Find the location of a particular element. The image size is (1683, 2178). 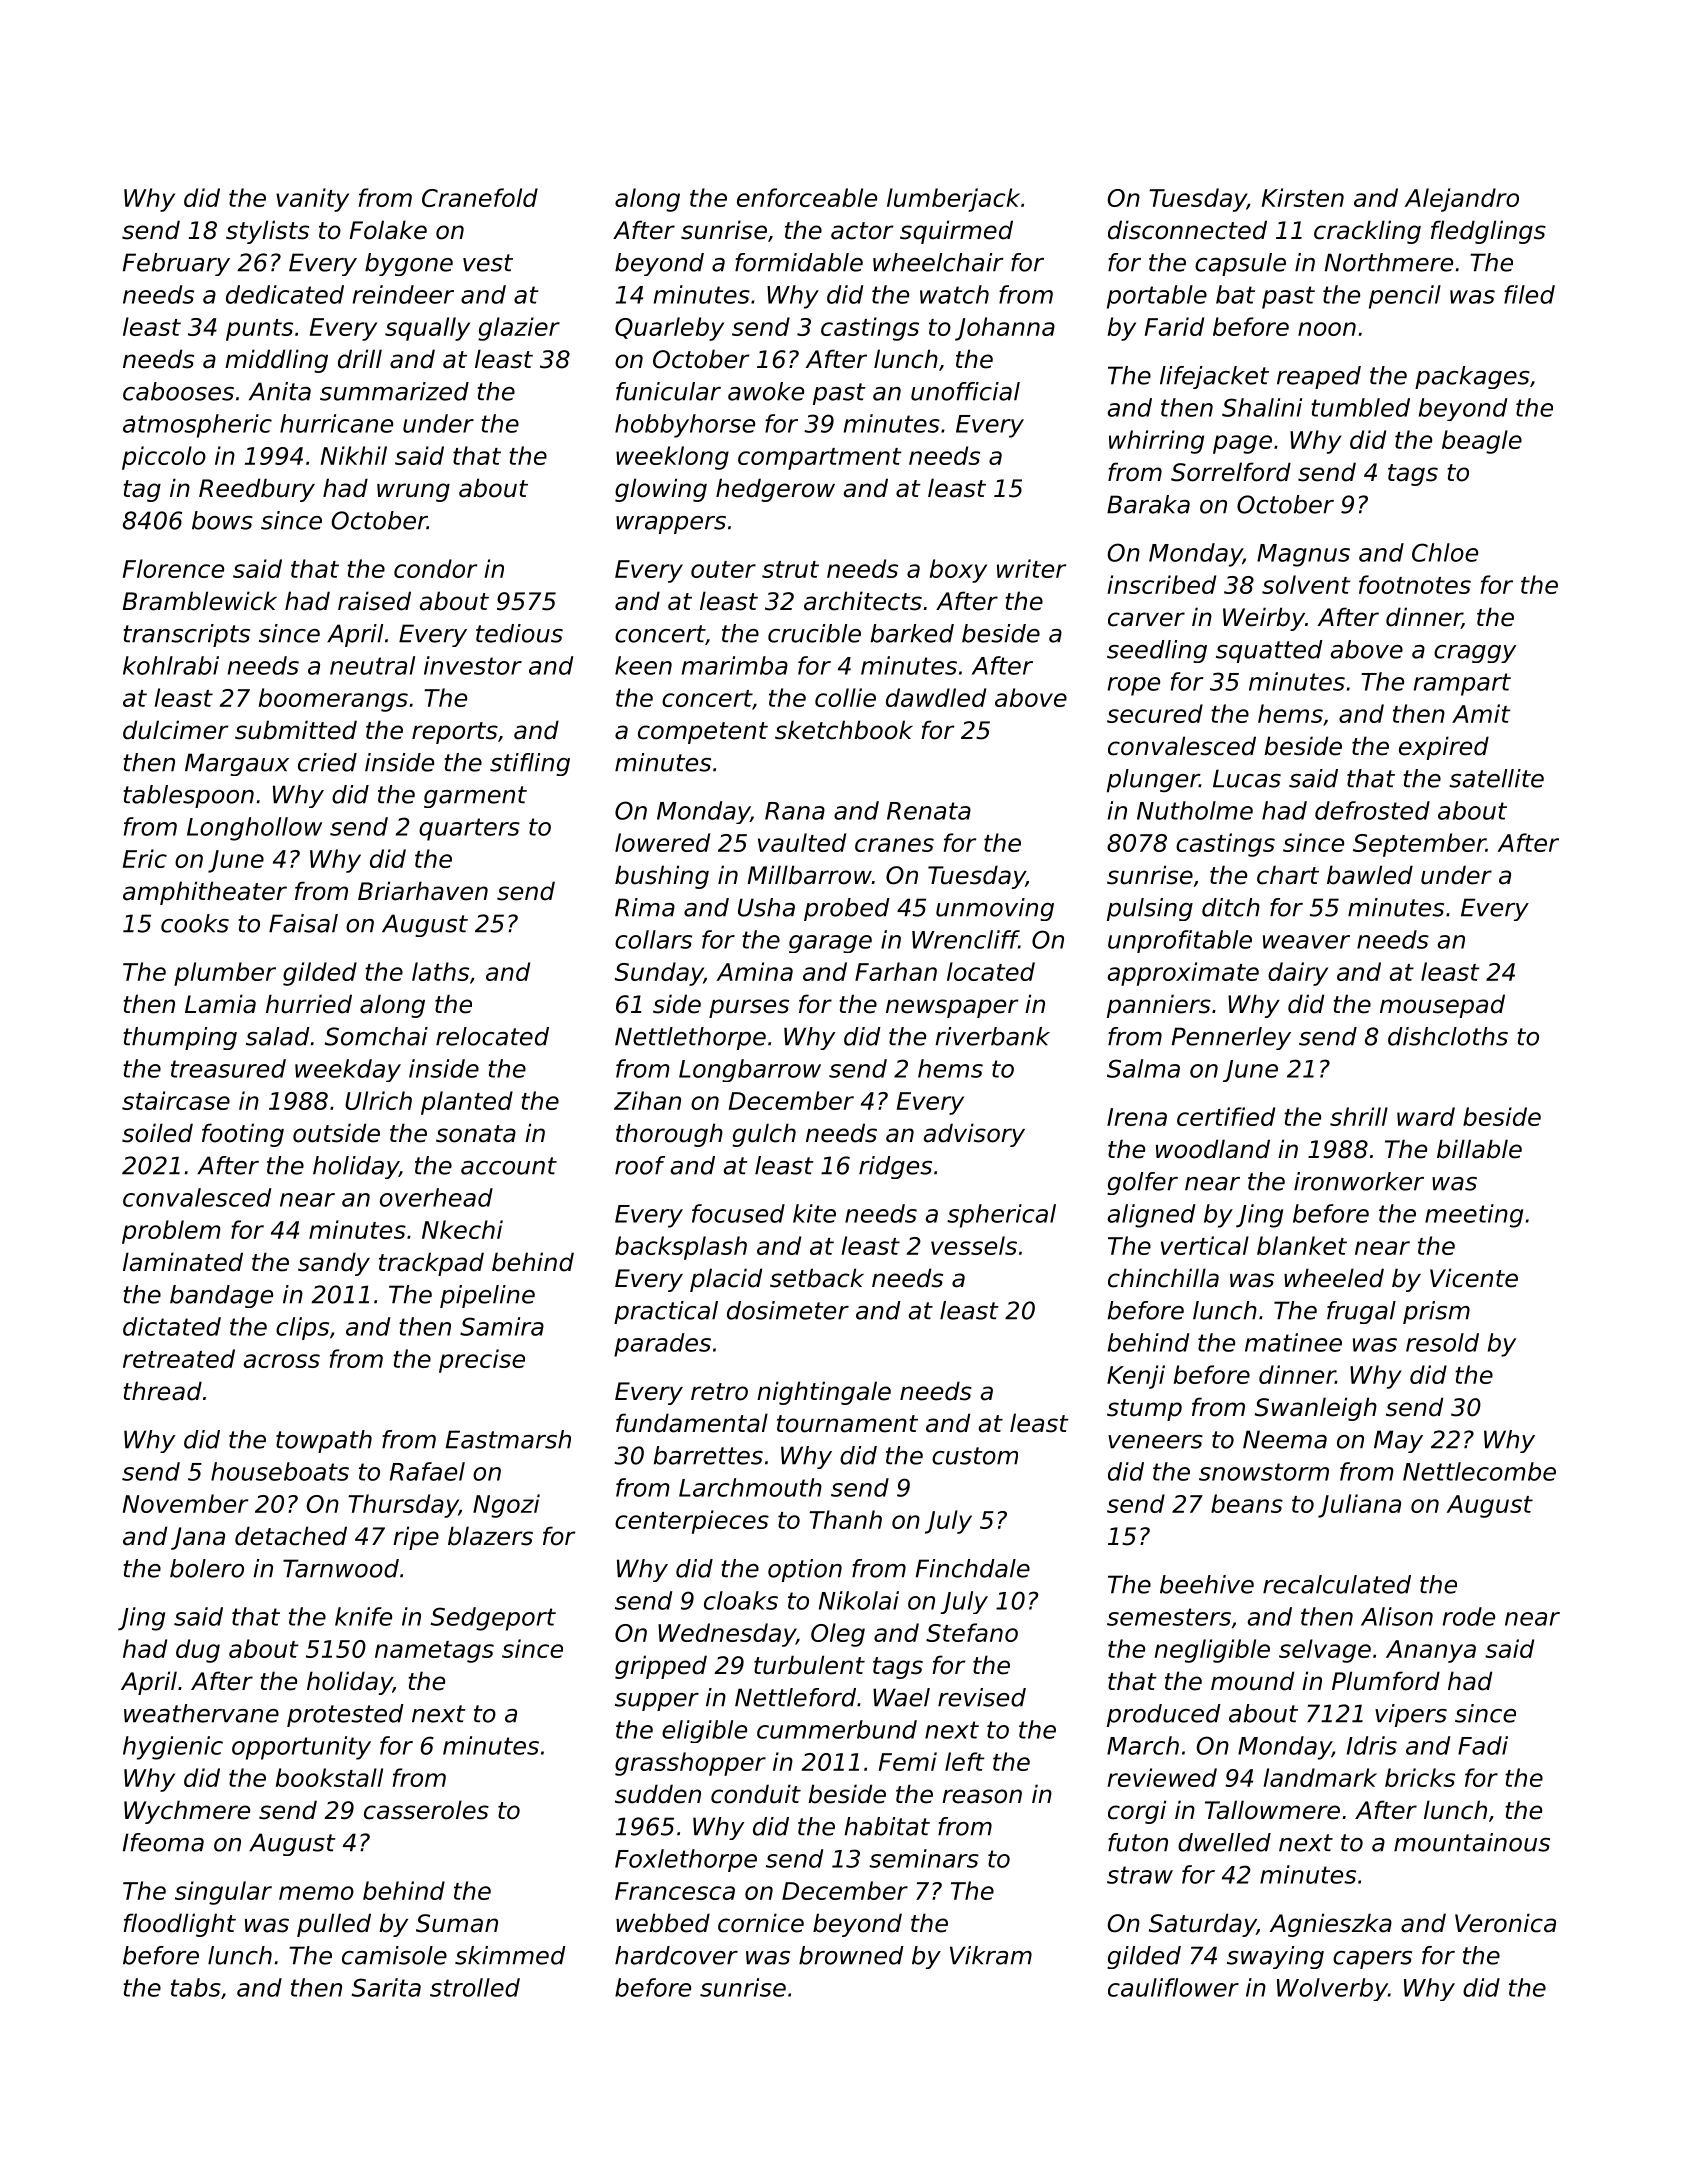

wrung is located at coordinates (413, 492).
